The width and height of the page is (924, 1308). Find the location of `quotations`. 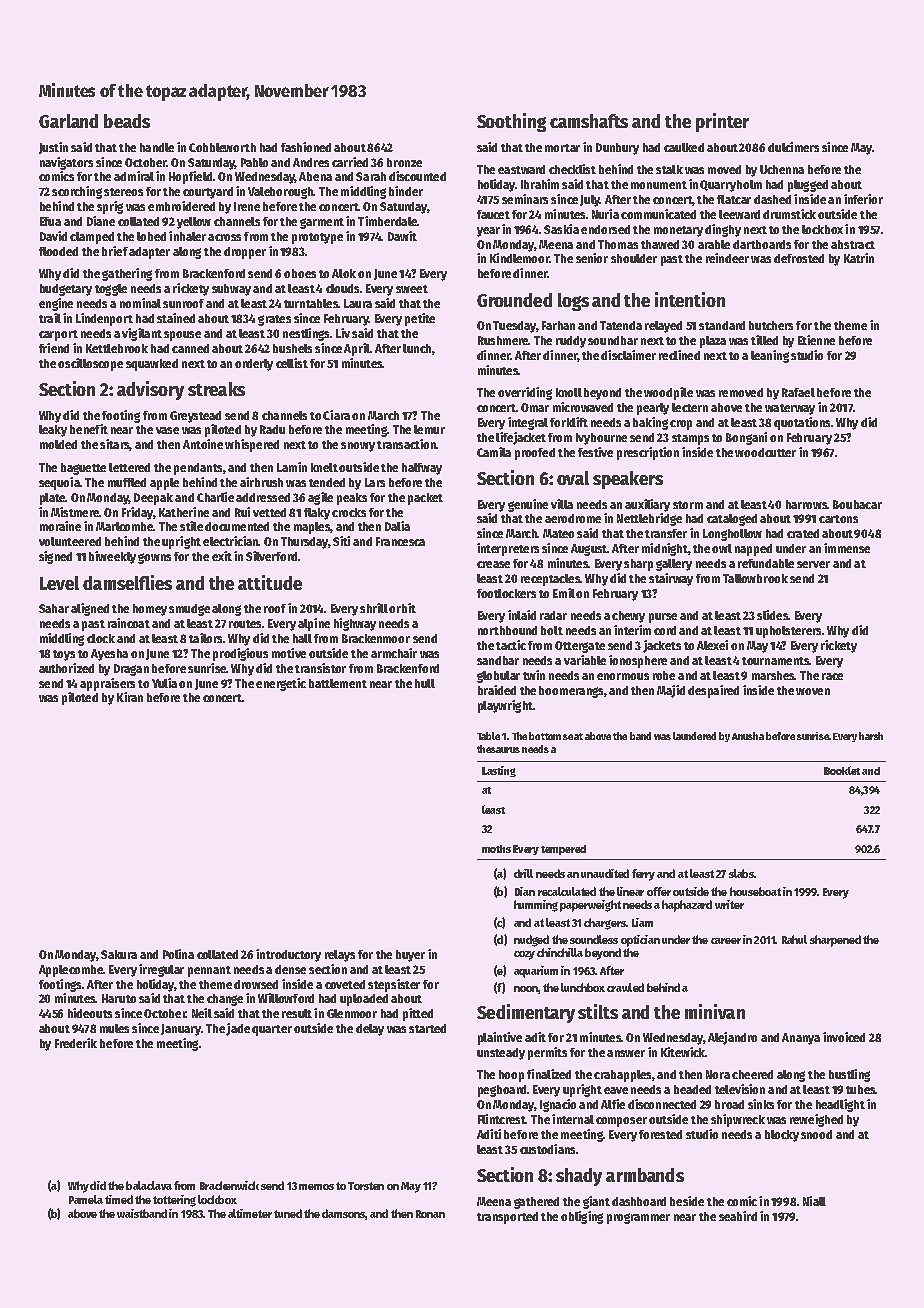

quotations is located at coordinates (802, 423).
